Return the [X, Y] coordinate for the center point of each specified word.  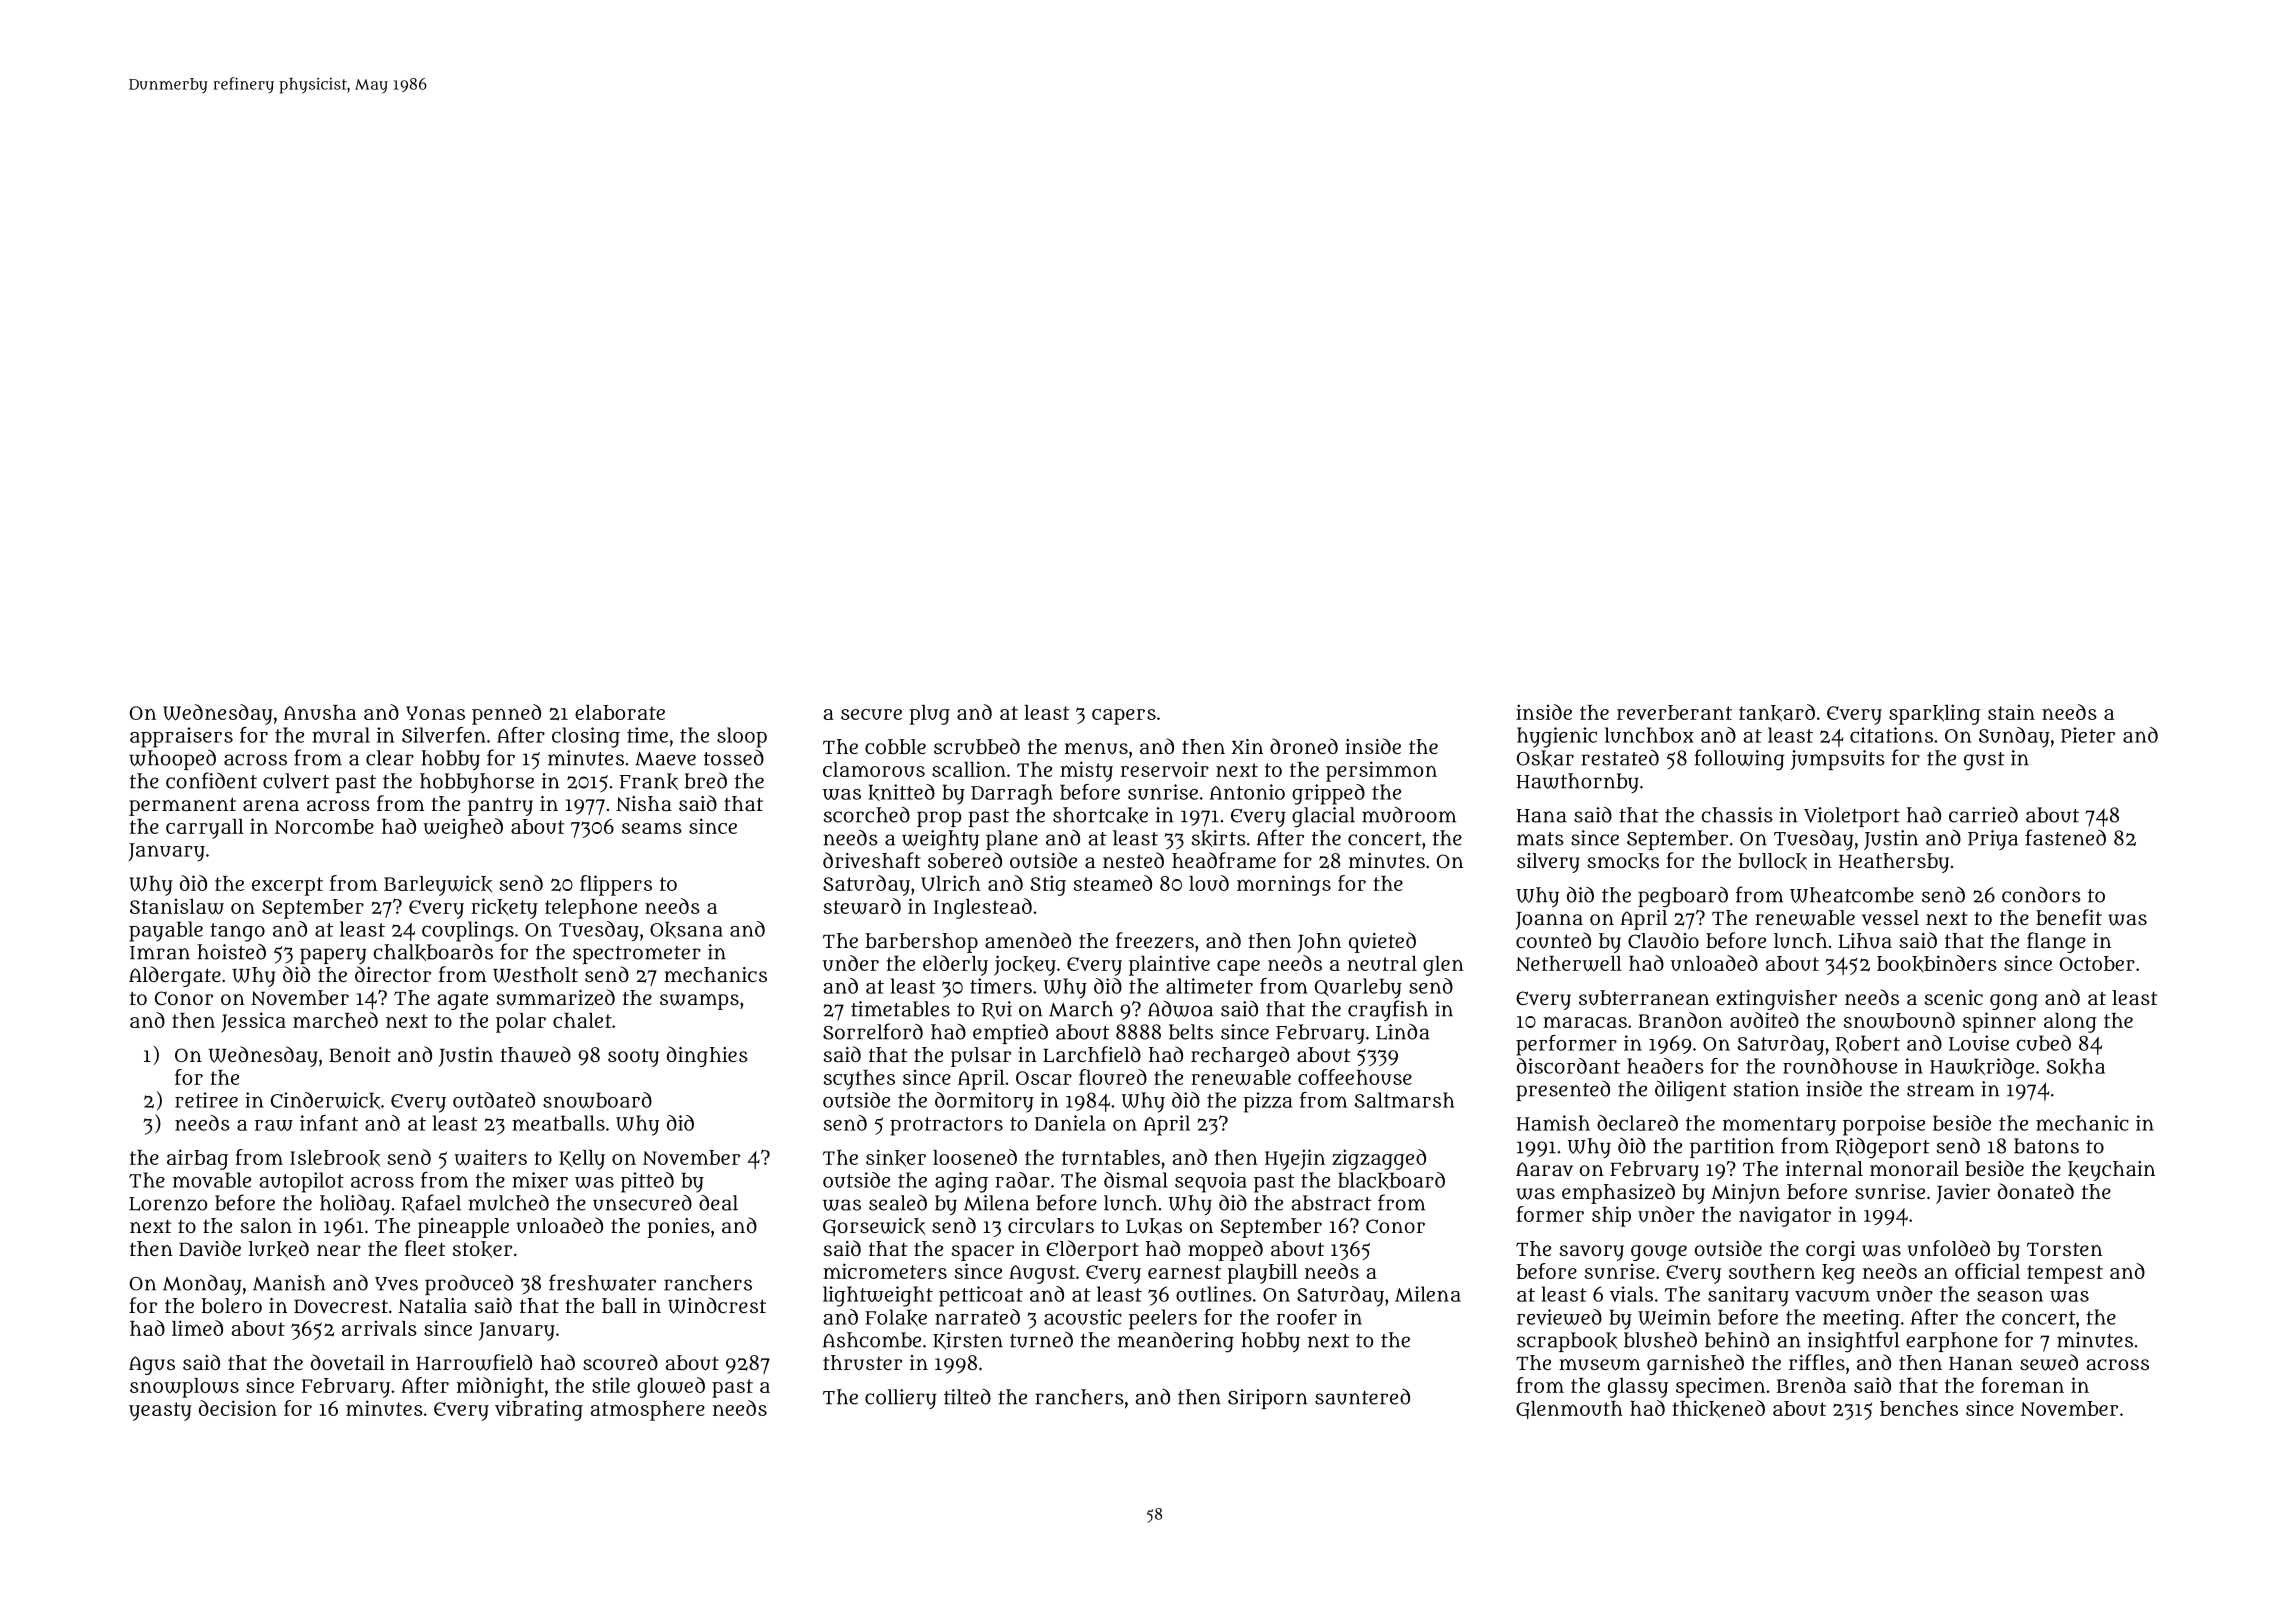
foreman [2022, 1385]
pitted [647, 1182]
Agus [152, 1365]
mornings [1284, 885]
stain [2011, 712]
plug [929, 715]
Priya [1993, 840]
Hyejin [1295, 1159]
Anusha [319, 712]
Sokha [2075, 1066]
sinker [896, 1158]
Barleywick [438, 885]
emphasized [1618, 1193]
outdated [494, 1100]
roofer [1307, 1317]
